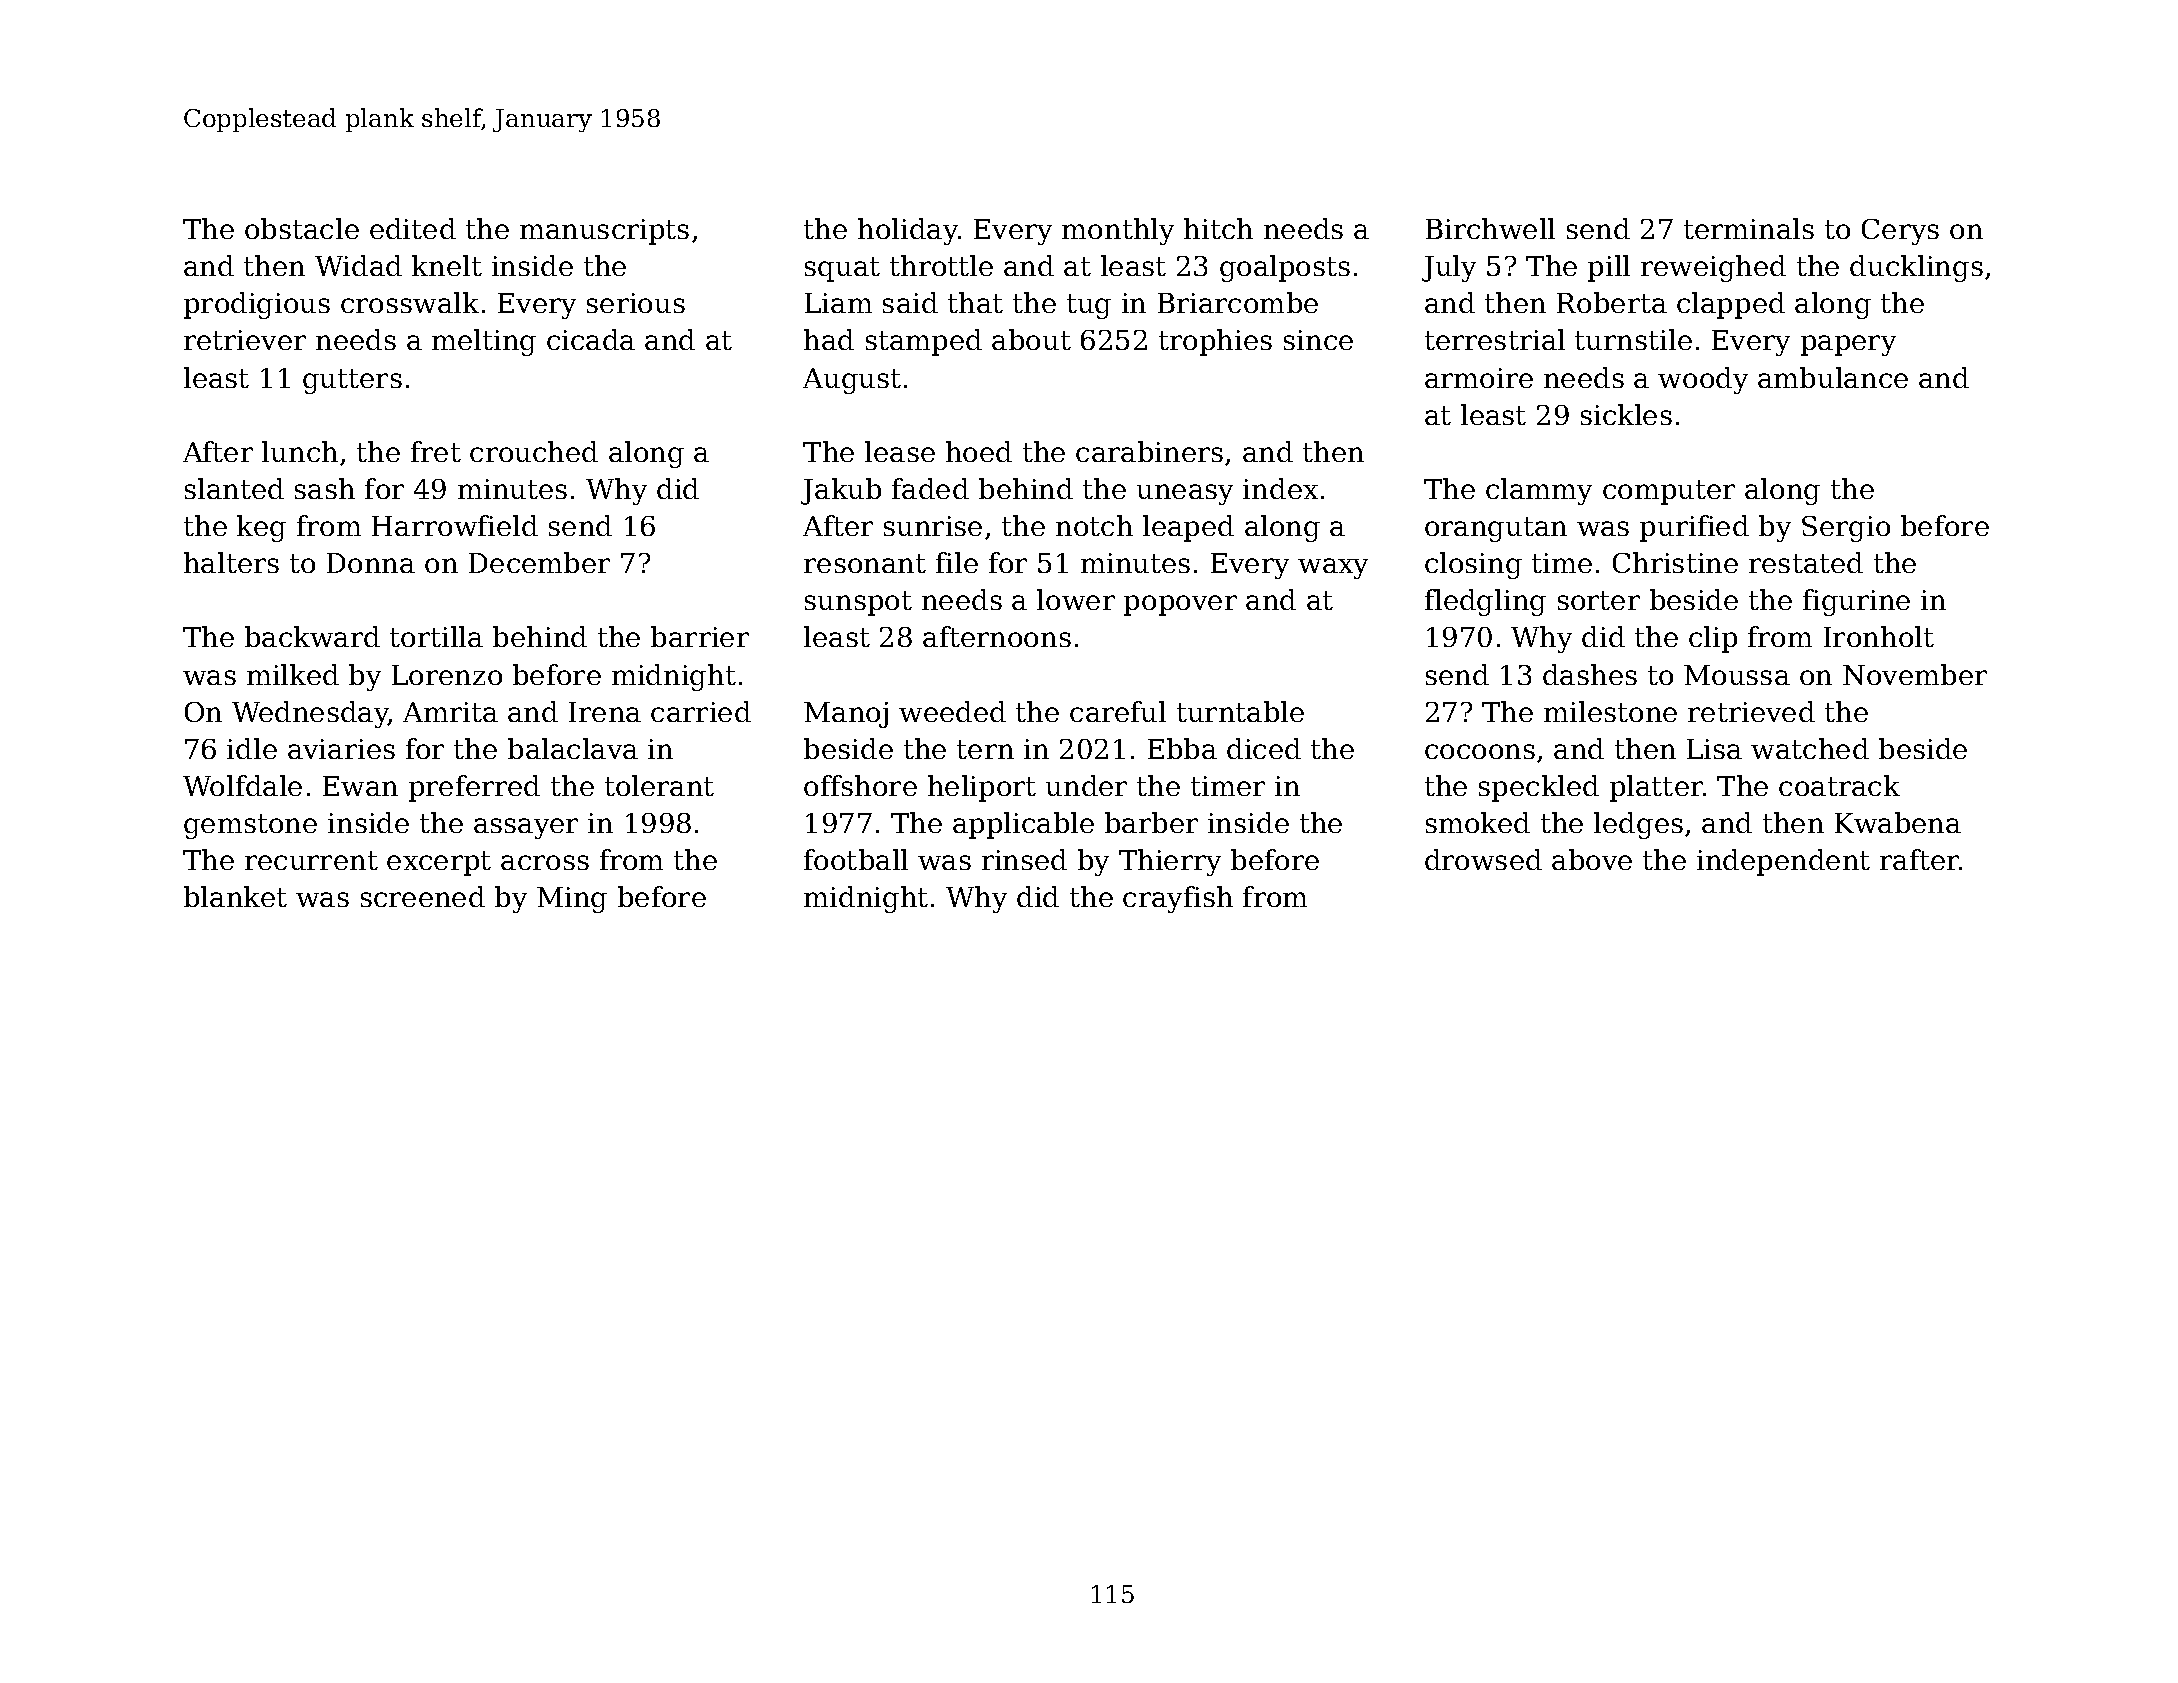  I want to click on halters, so click(231, 562).
